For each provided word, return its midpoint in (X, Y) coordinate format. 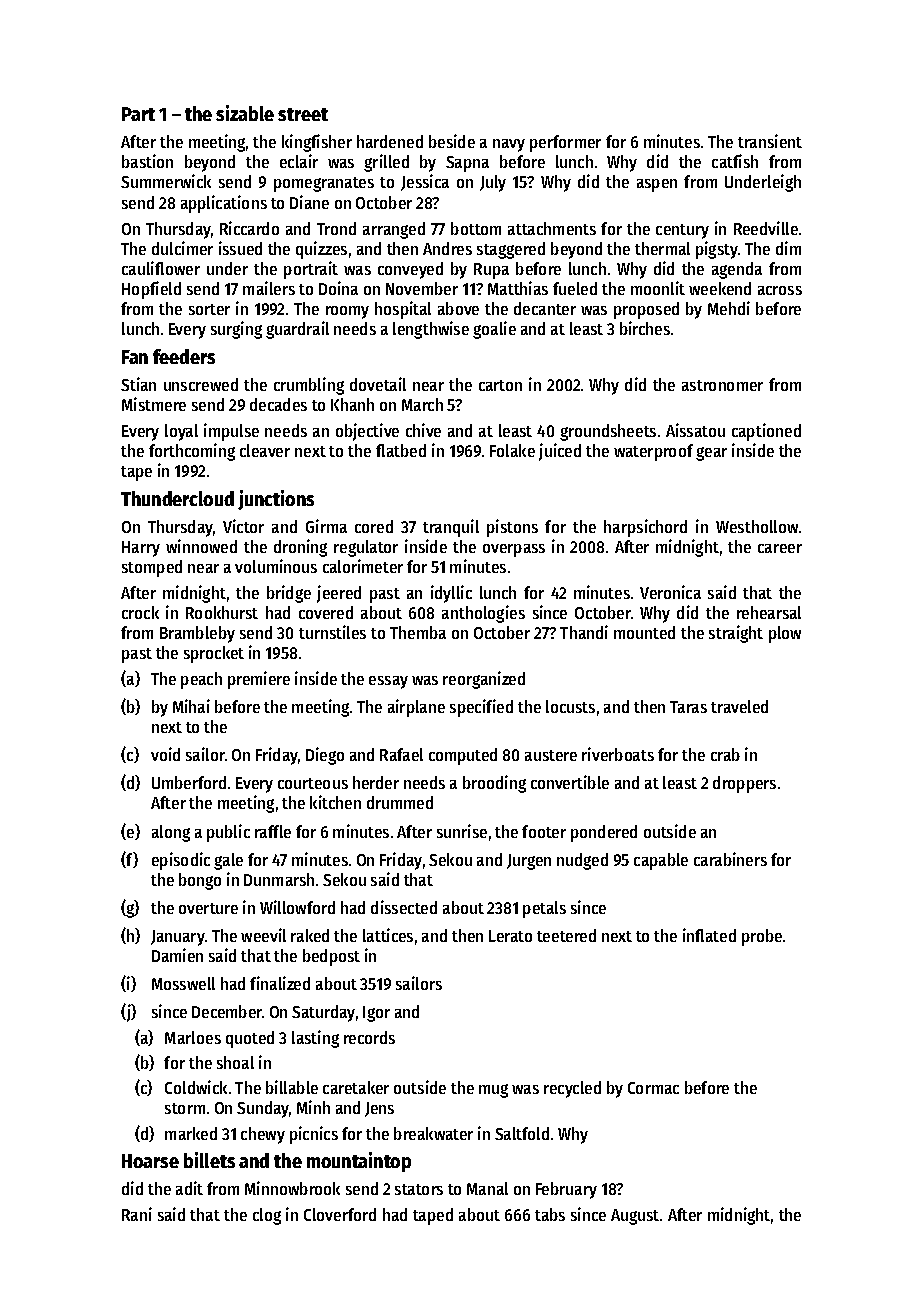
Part (138, 114)
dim (788, 248)
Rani (137, 1214)
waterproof (653, 452)
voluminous (276, 566)
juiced (560, 452)
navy (509, 145)
